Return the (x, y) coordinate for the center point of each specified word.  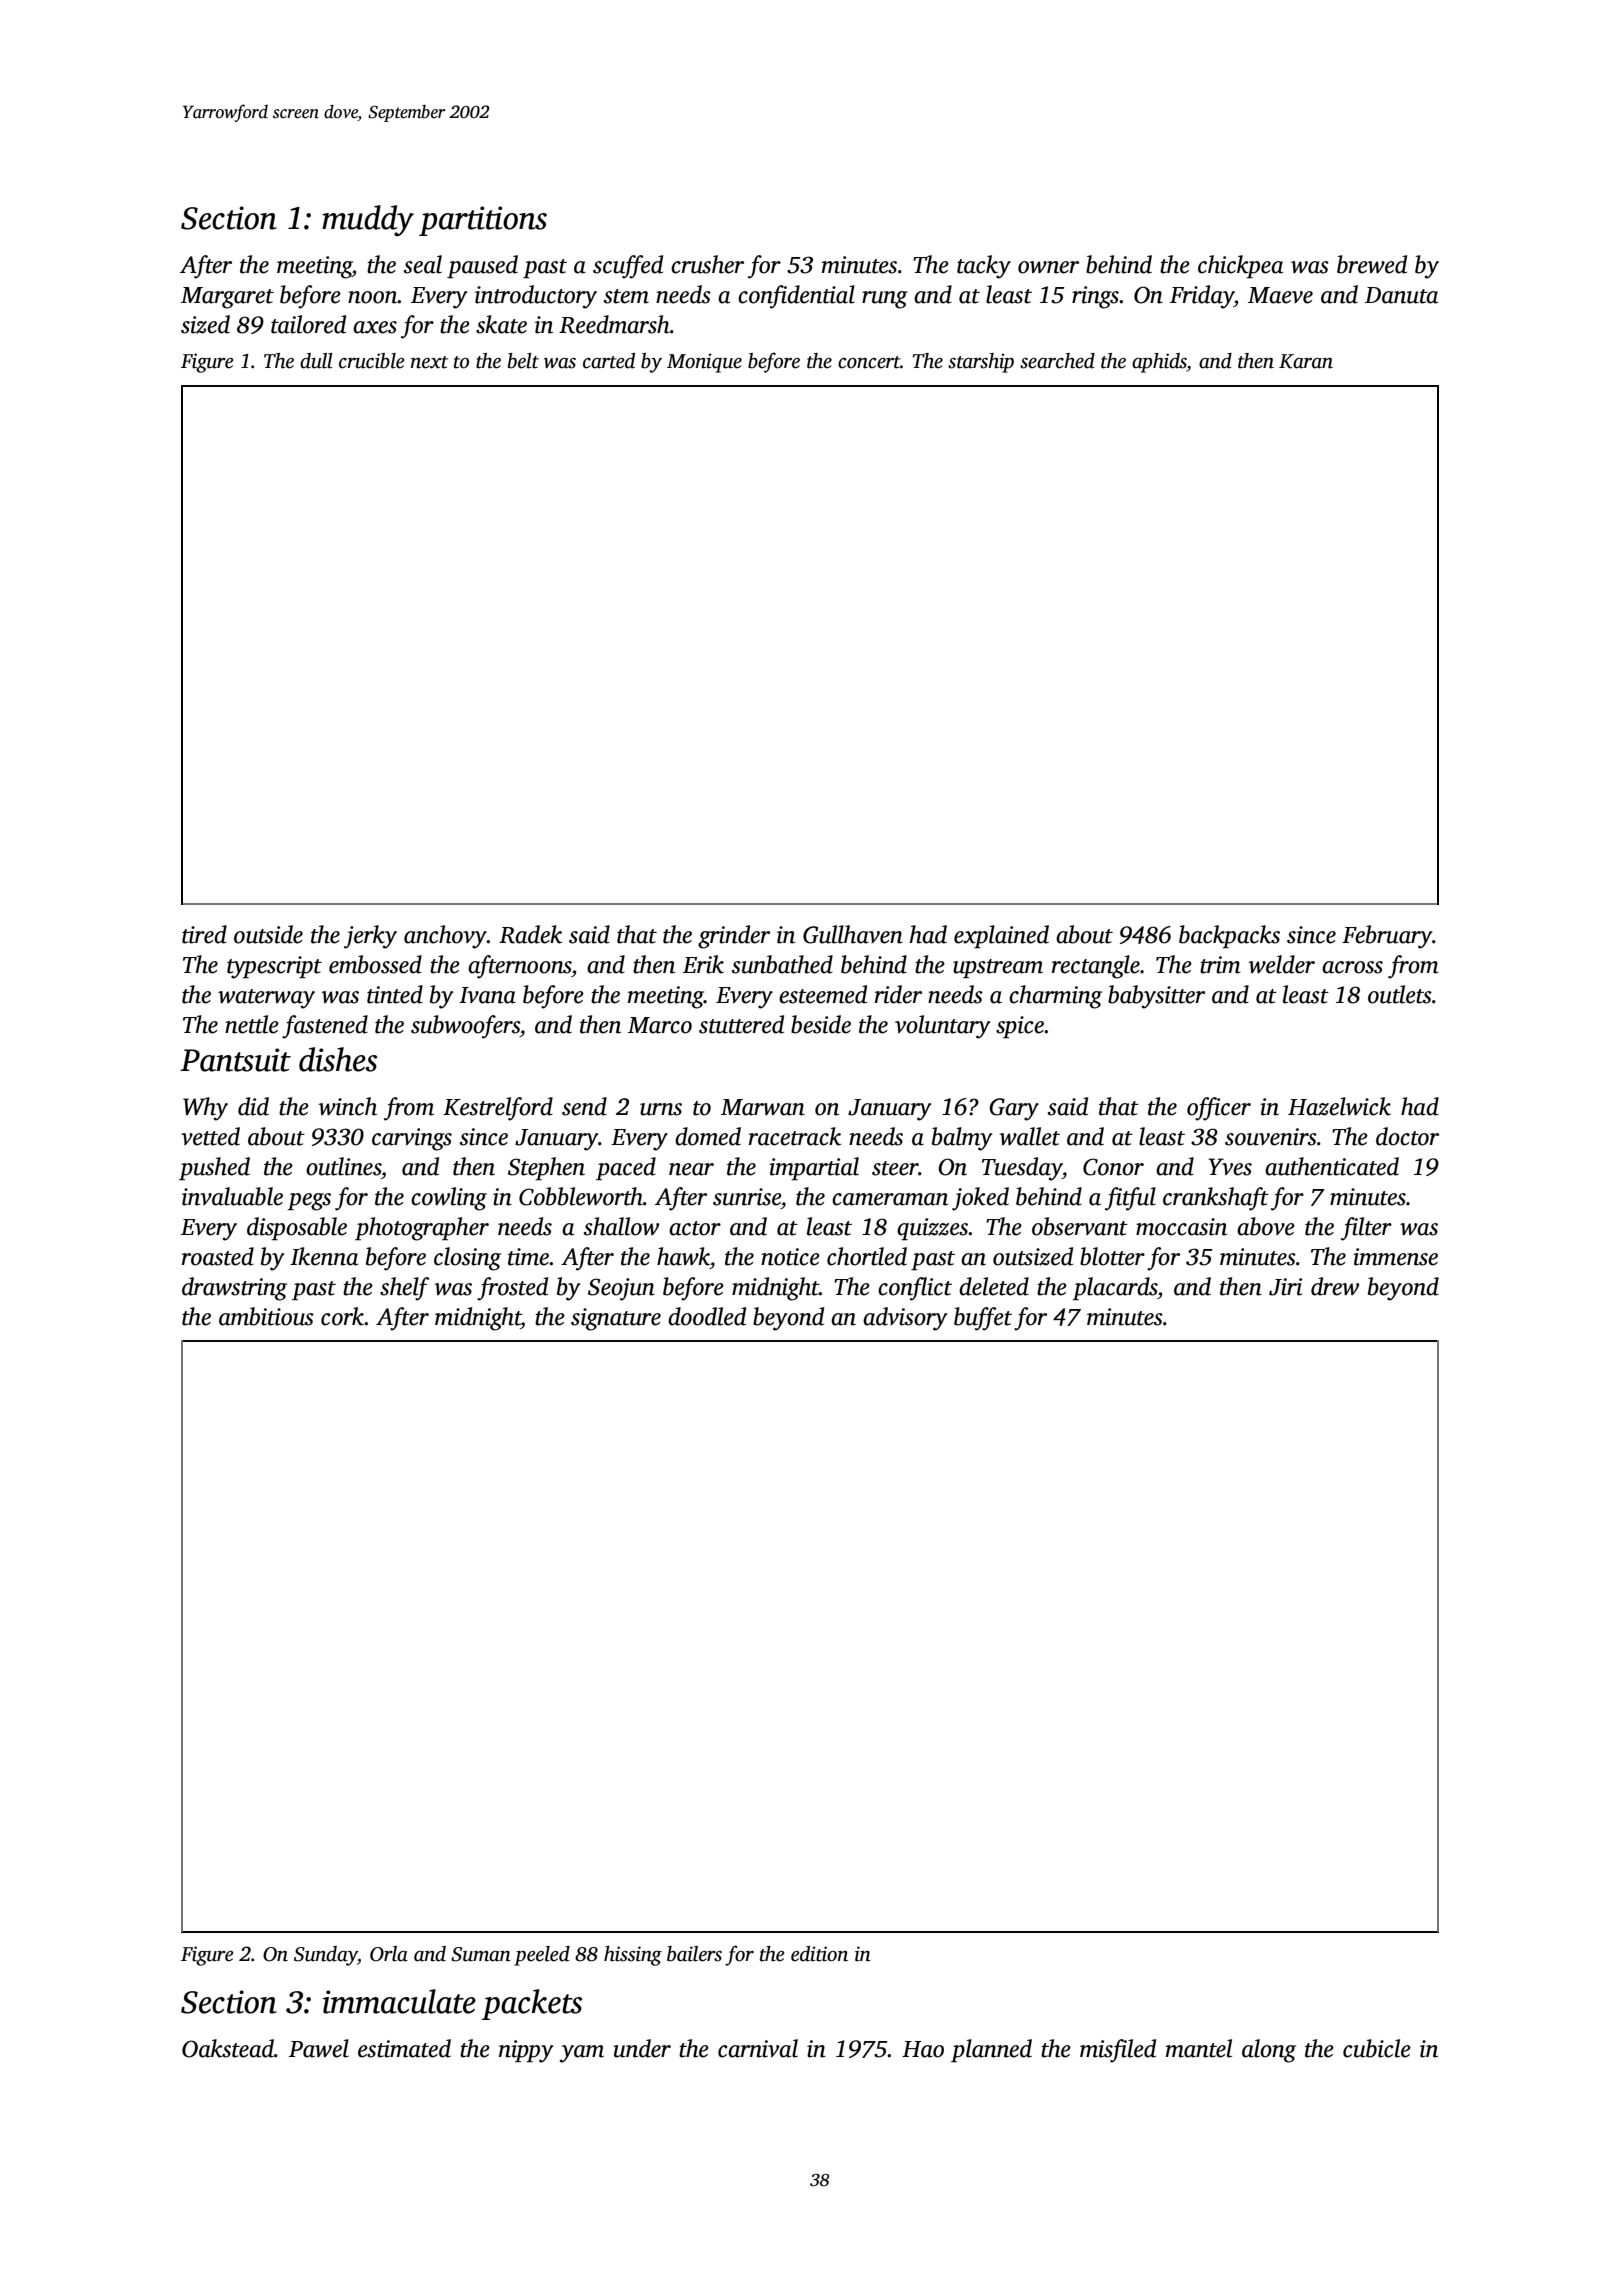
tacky (984, 267)
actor (695, 1228)
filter (1366, 1229)
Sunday (326, 1956)
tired (204, 934)
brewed (1372, 264)
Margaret (227, 298)
